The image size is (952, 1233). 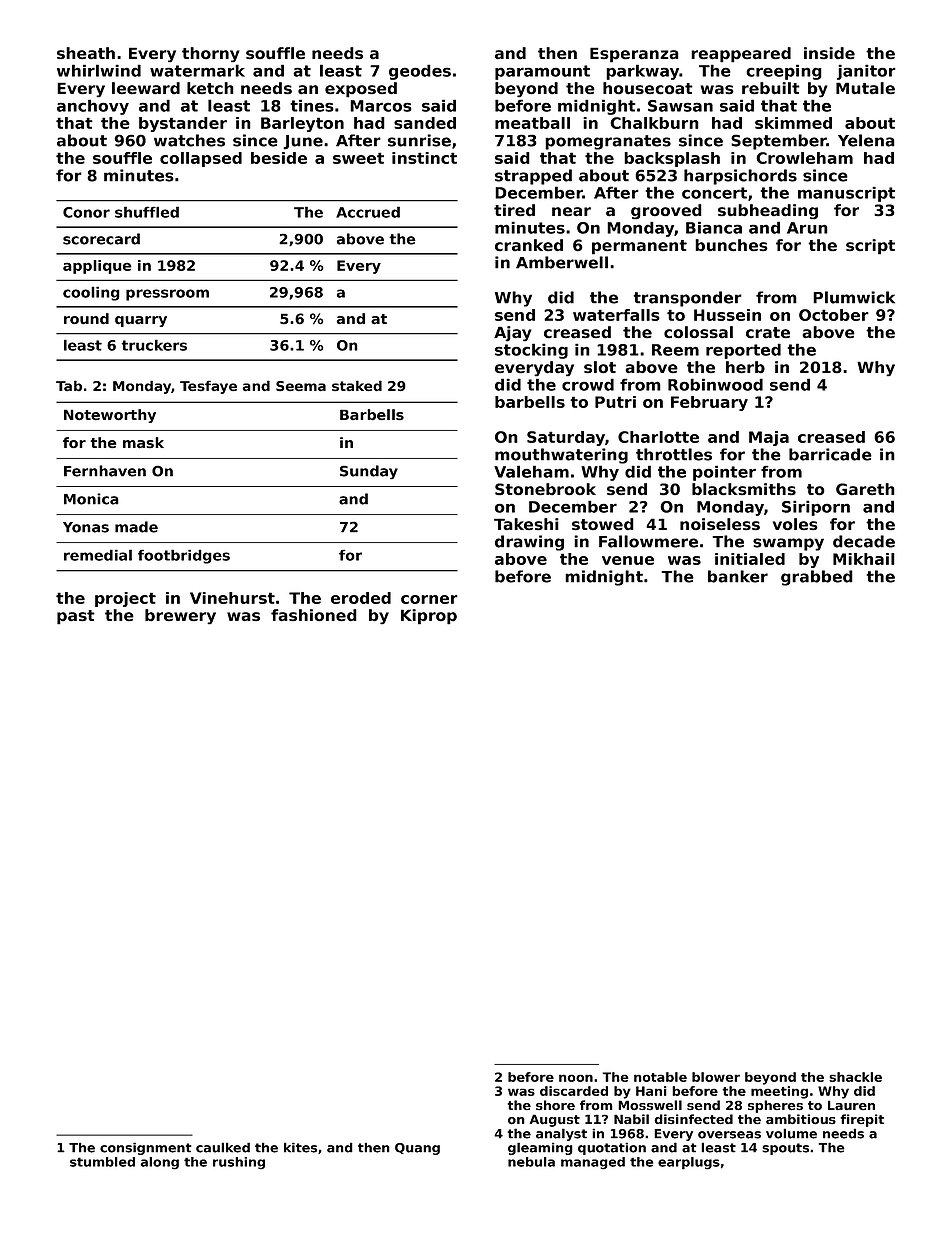 What do you see at coordinates (674, 454) in the screenshot?
I see `throttles` at bounding box center [674, 454].
